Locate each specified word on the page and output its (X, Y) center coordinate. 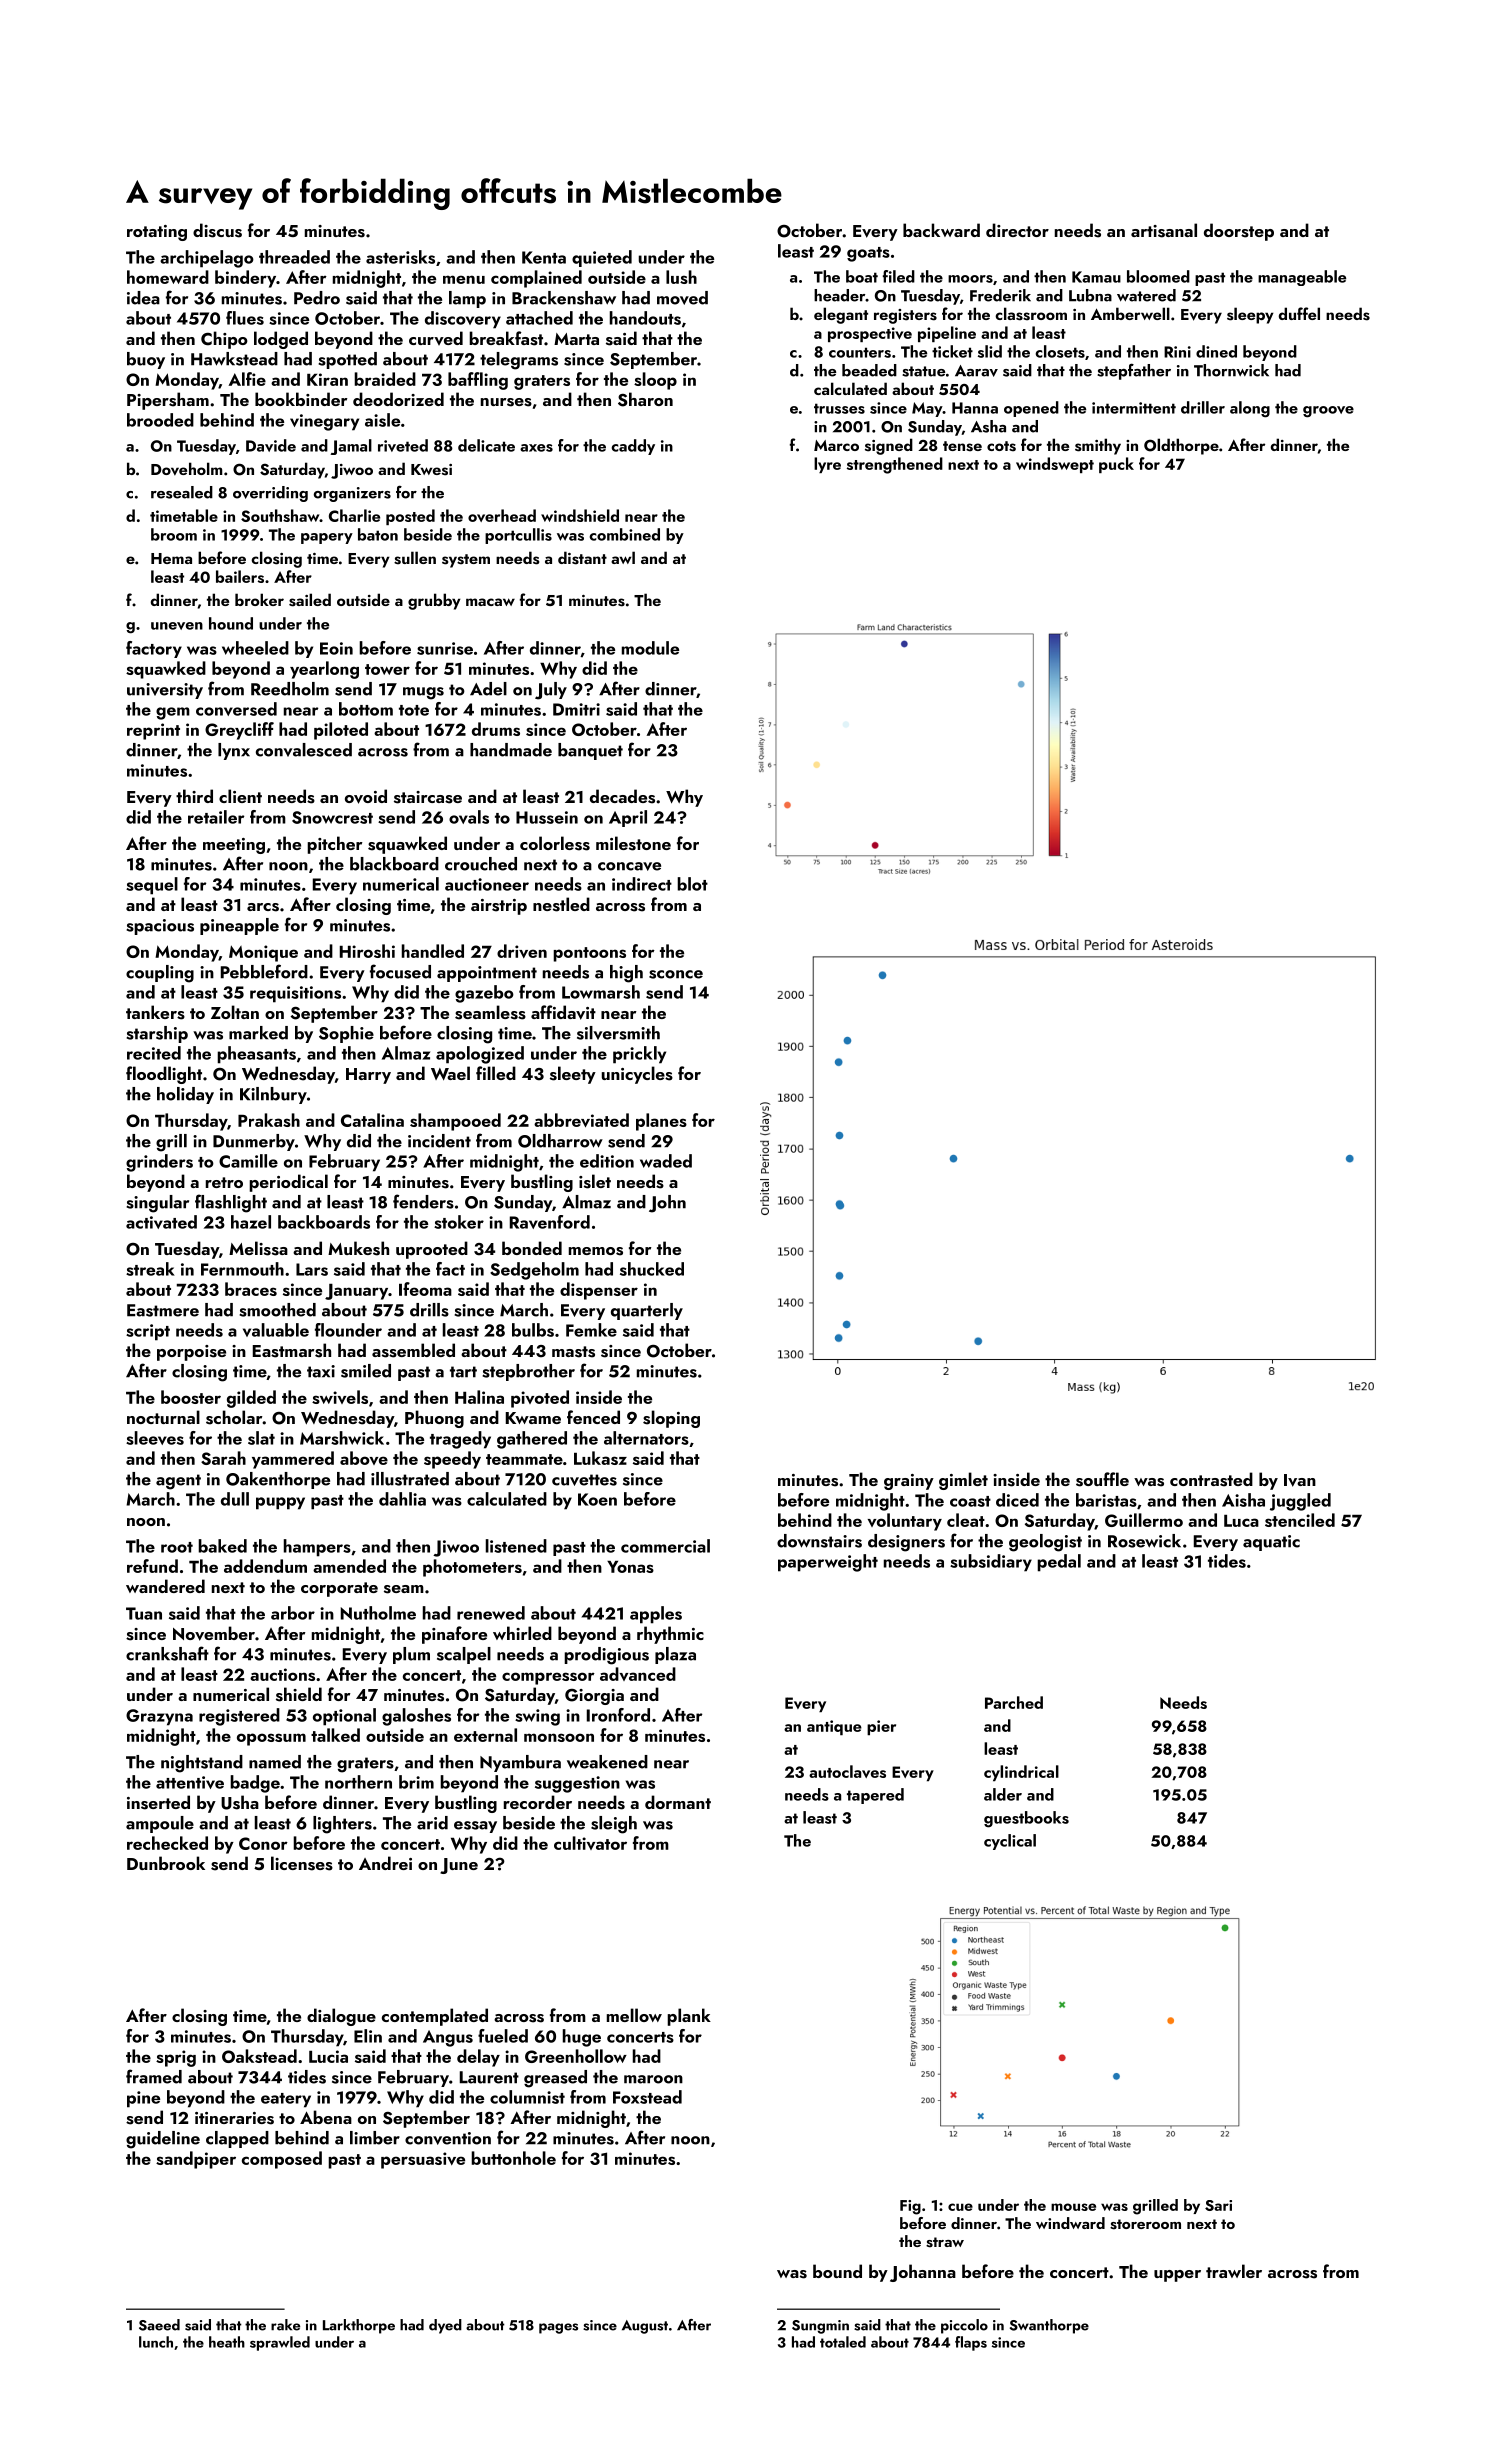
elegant (841, 315)
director (1017, 230)
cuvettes (584, 1480)
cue (960, 2207)
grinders (159, 1163)
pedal (1059, 1563)
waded (666, 1161)
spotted (347, 360)
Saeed (159, 2325)
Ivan (1300, 1480)
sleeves (155, 1438)
